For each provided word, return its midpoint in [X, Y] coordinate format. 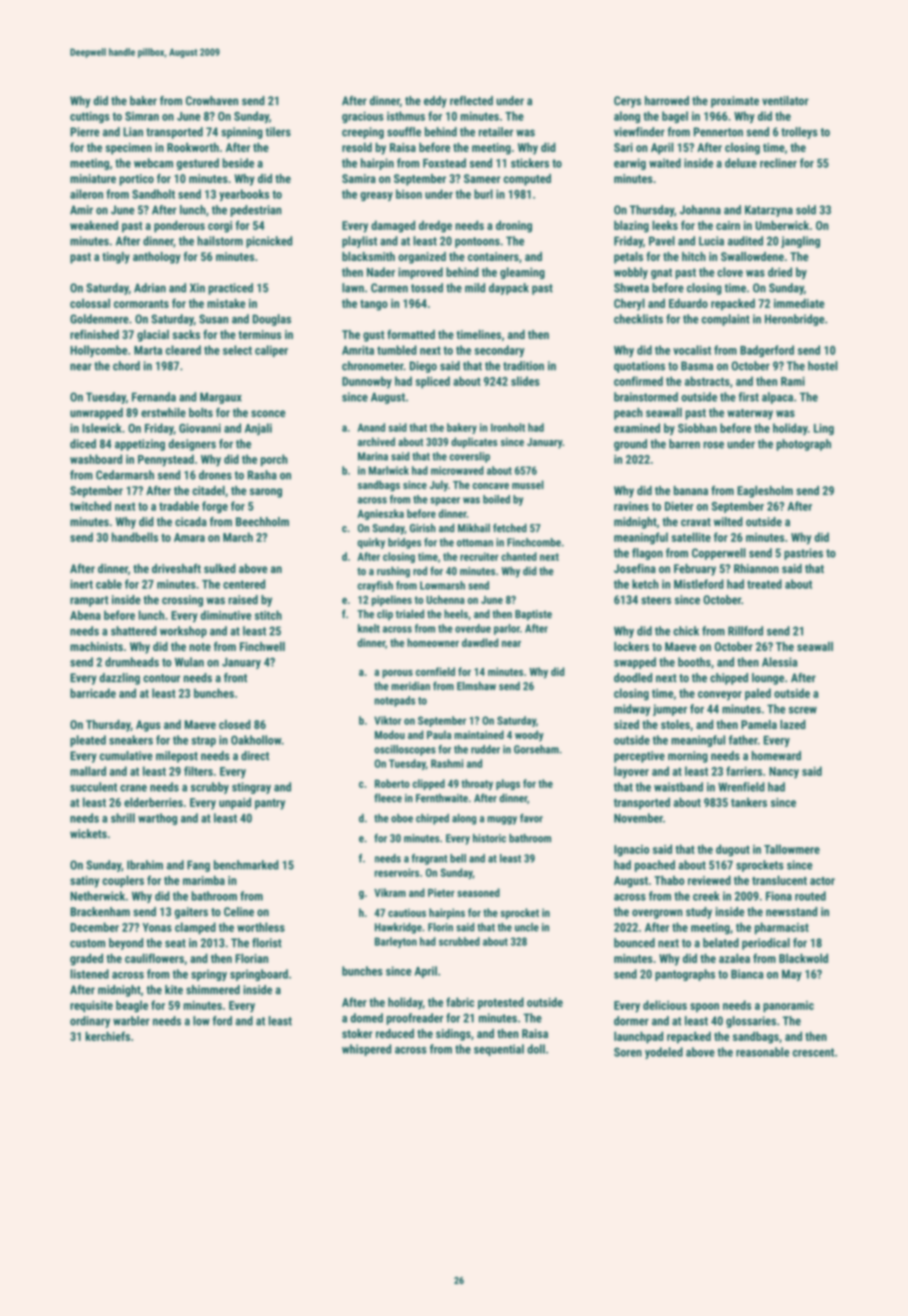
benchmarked [246, 865]
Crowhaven [212, 101]
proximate [735, 102]
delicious [665, 1005]
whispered [366, 1050]
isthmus [406, 116]
